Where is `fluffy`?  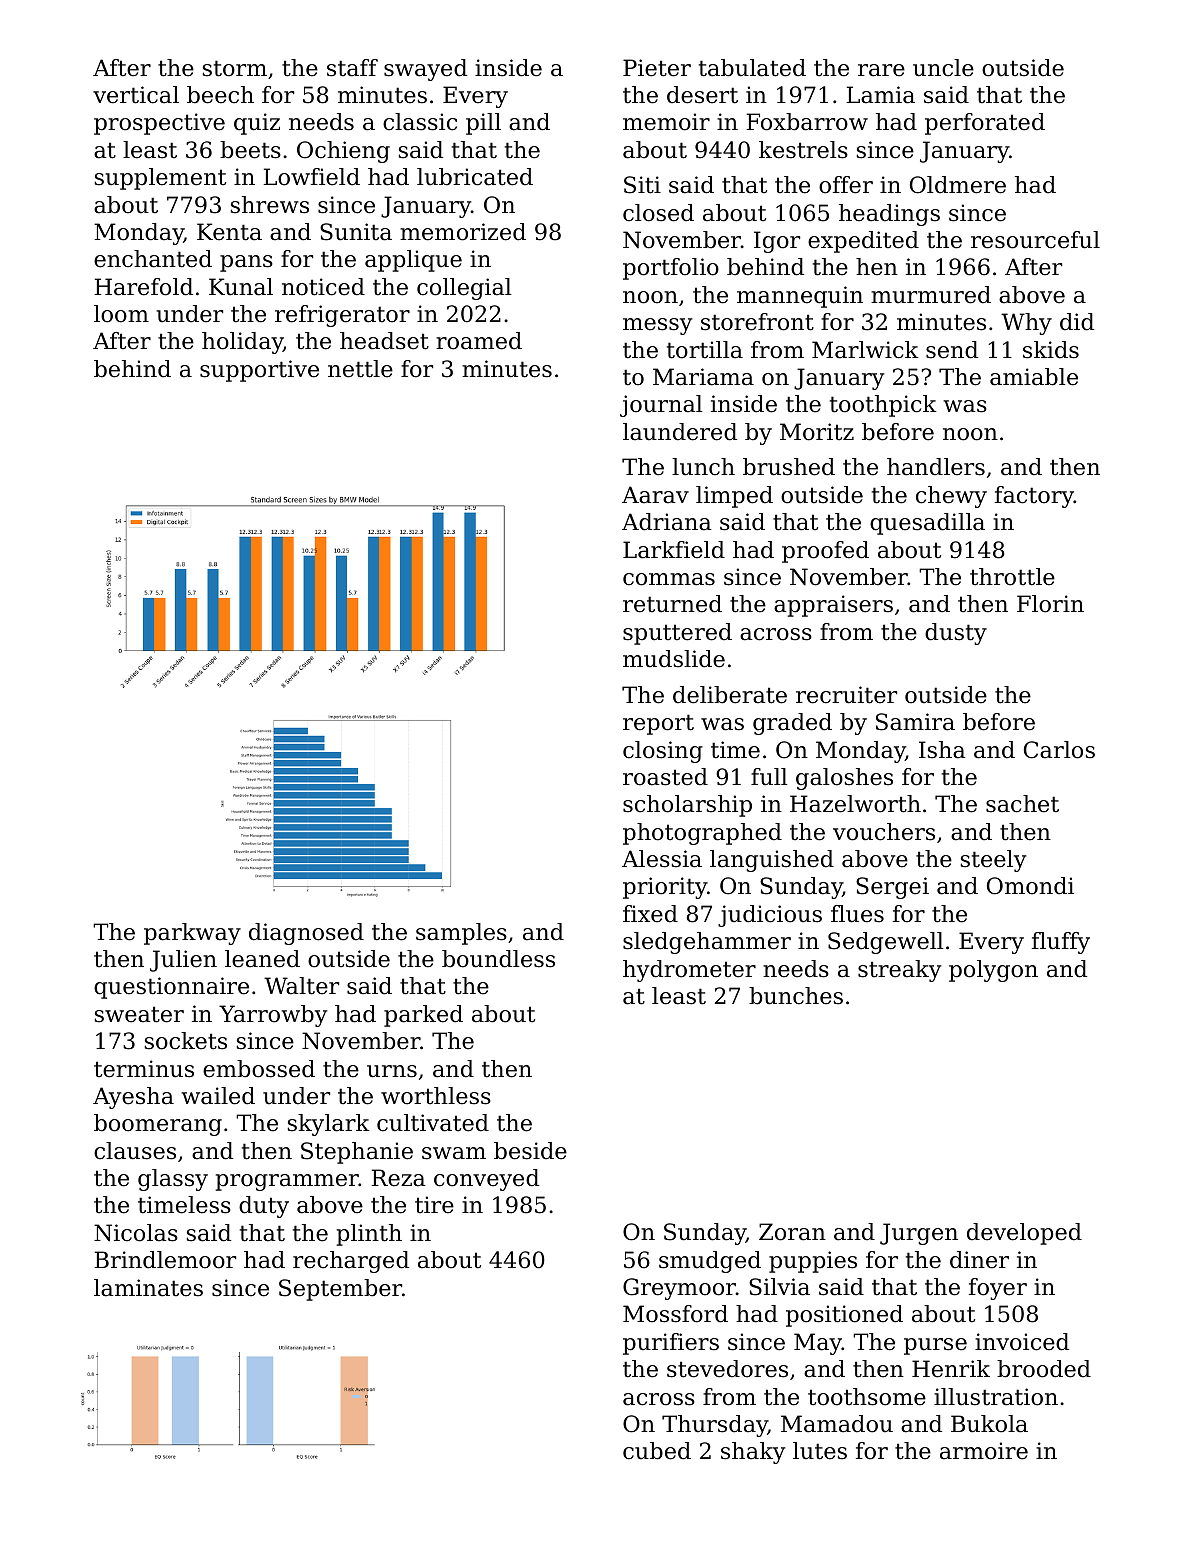
fluffy is located at coordinates (1061, 943).
